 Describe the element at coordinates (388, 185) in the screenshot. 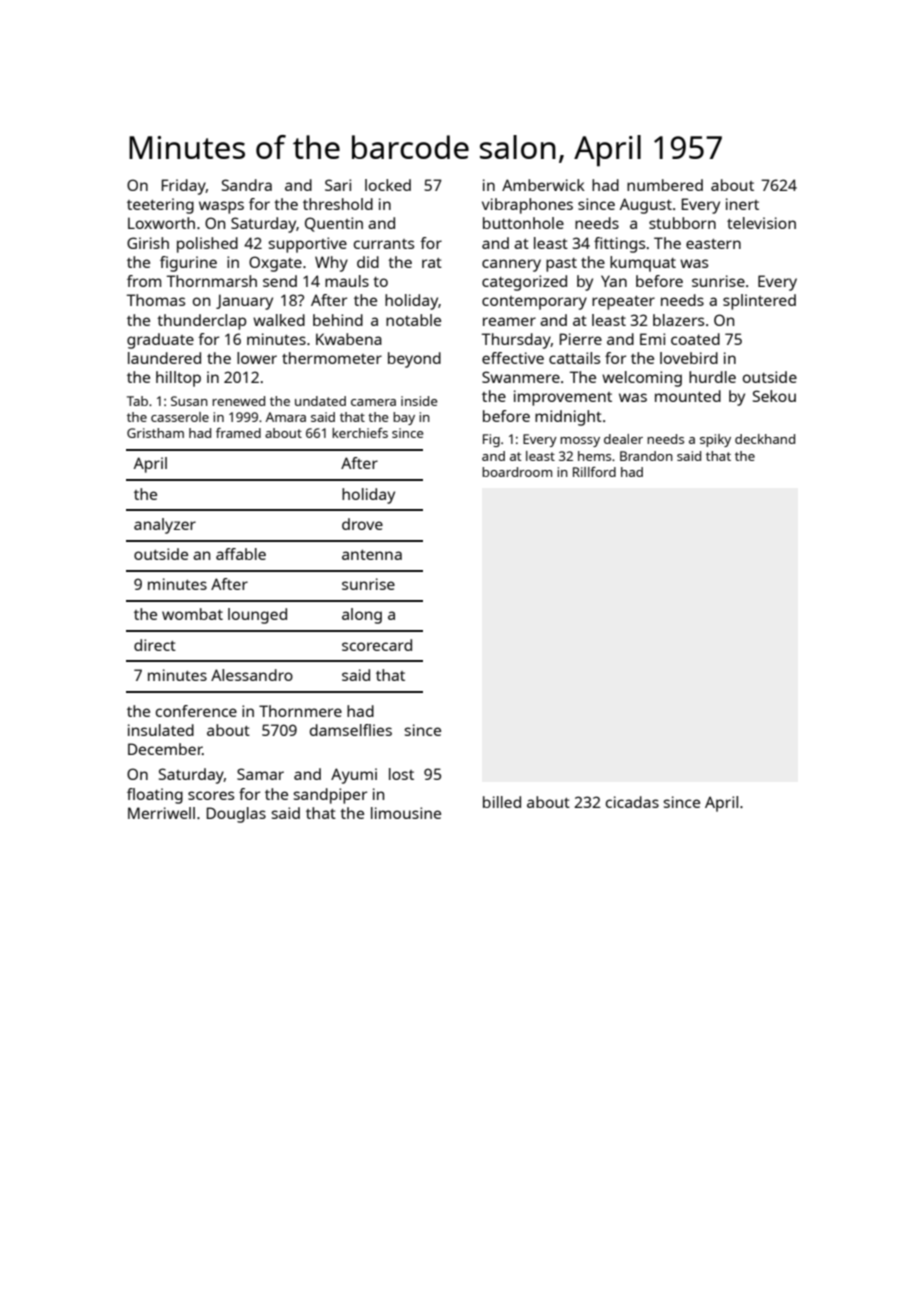

I see `locked` at that location.
